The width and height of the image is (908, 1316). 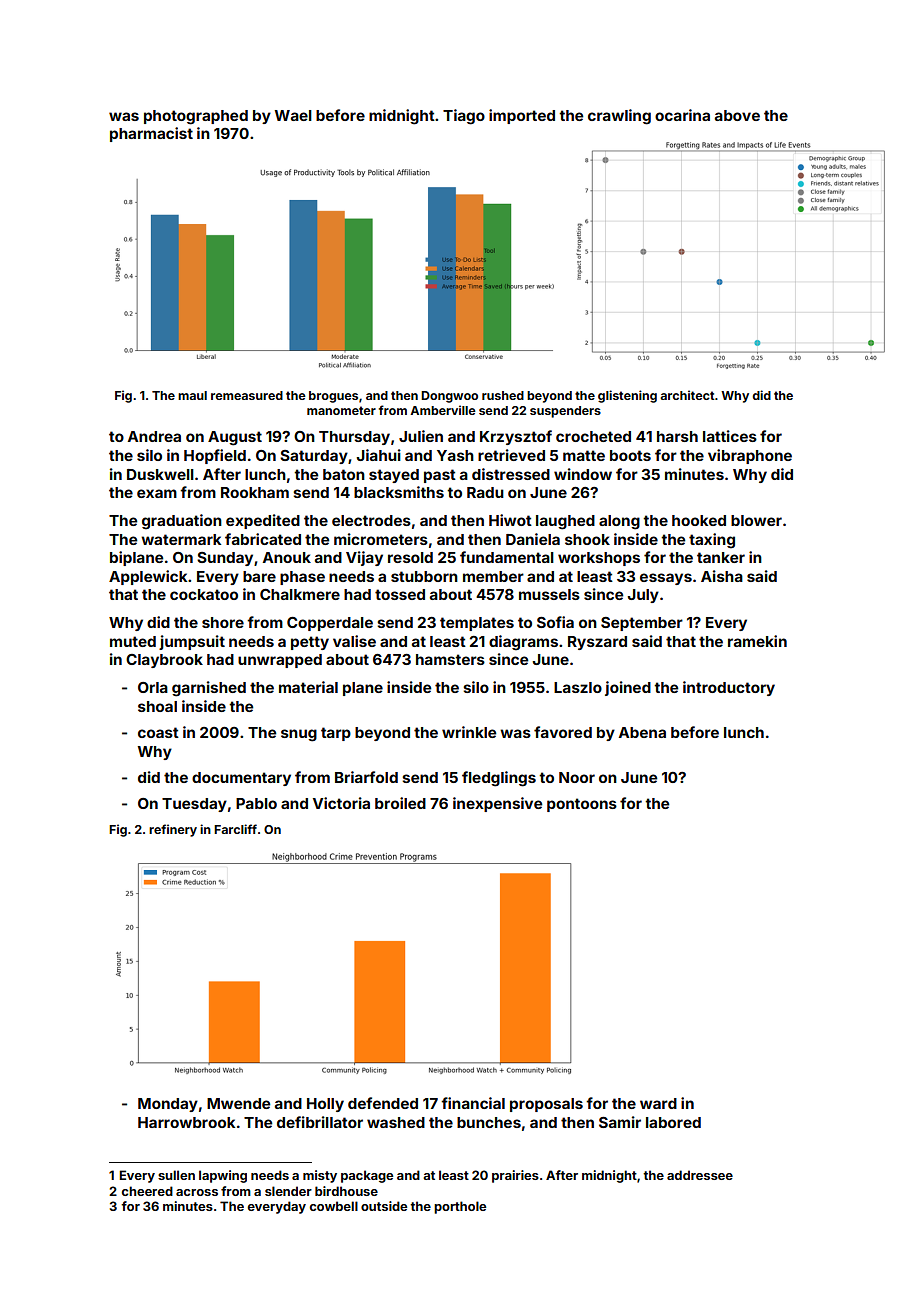 What do you see at coordinates (151, 134) in the image?
I see `pharmacist` at bounding box center [151, 134].
